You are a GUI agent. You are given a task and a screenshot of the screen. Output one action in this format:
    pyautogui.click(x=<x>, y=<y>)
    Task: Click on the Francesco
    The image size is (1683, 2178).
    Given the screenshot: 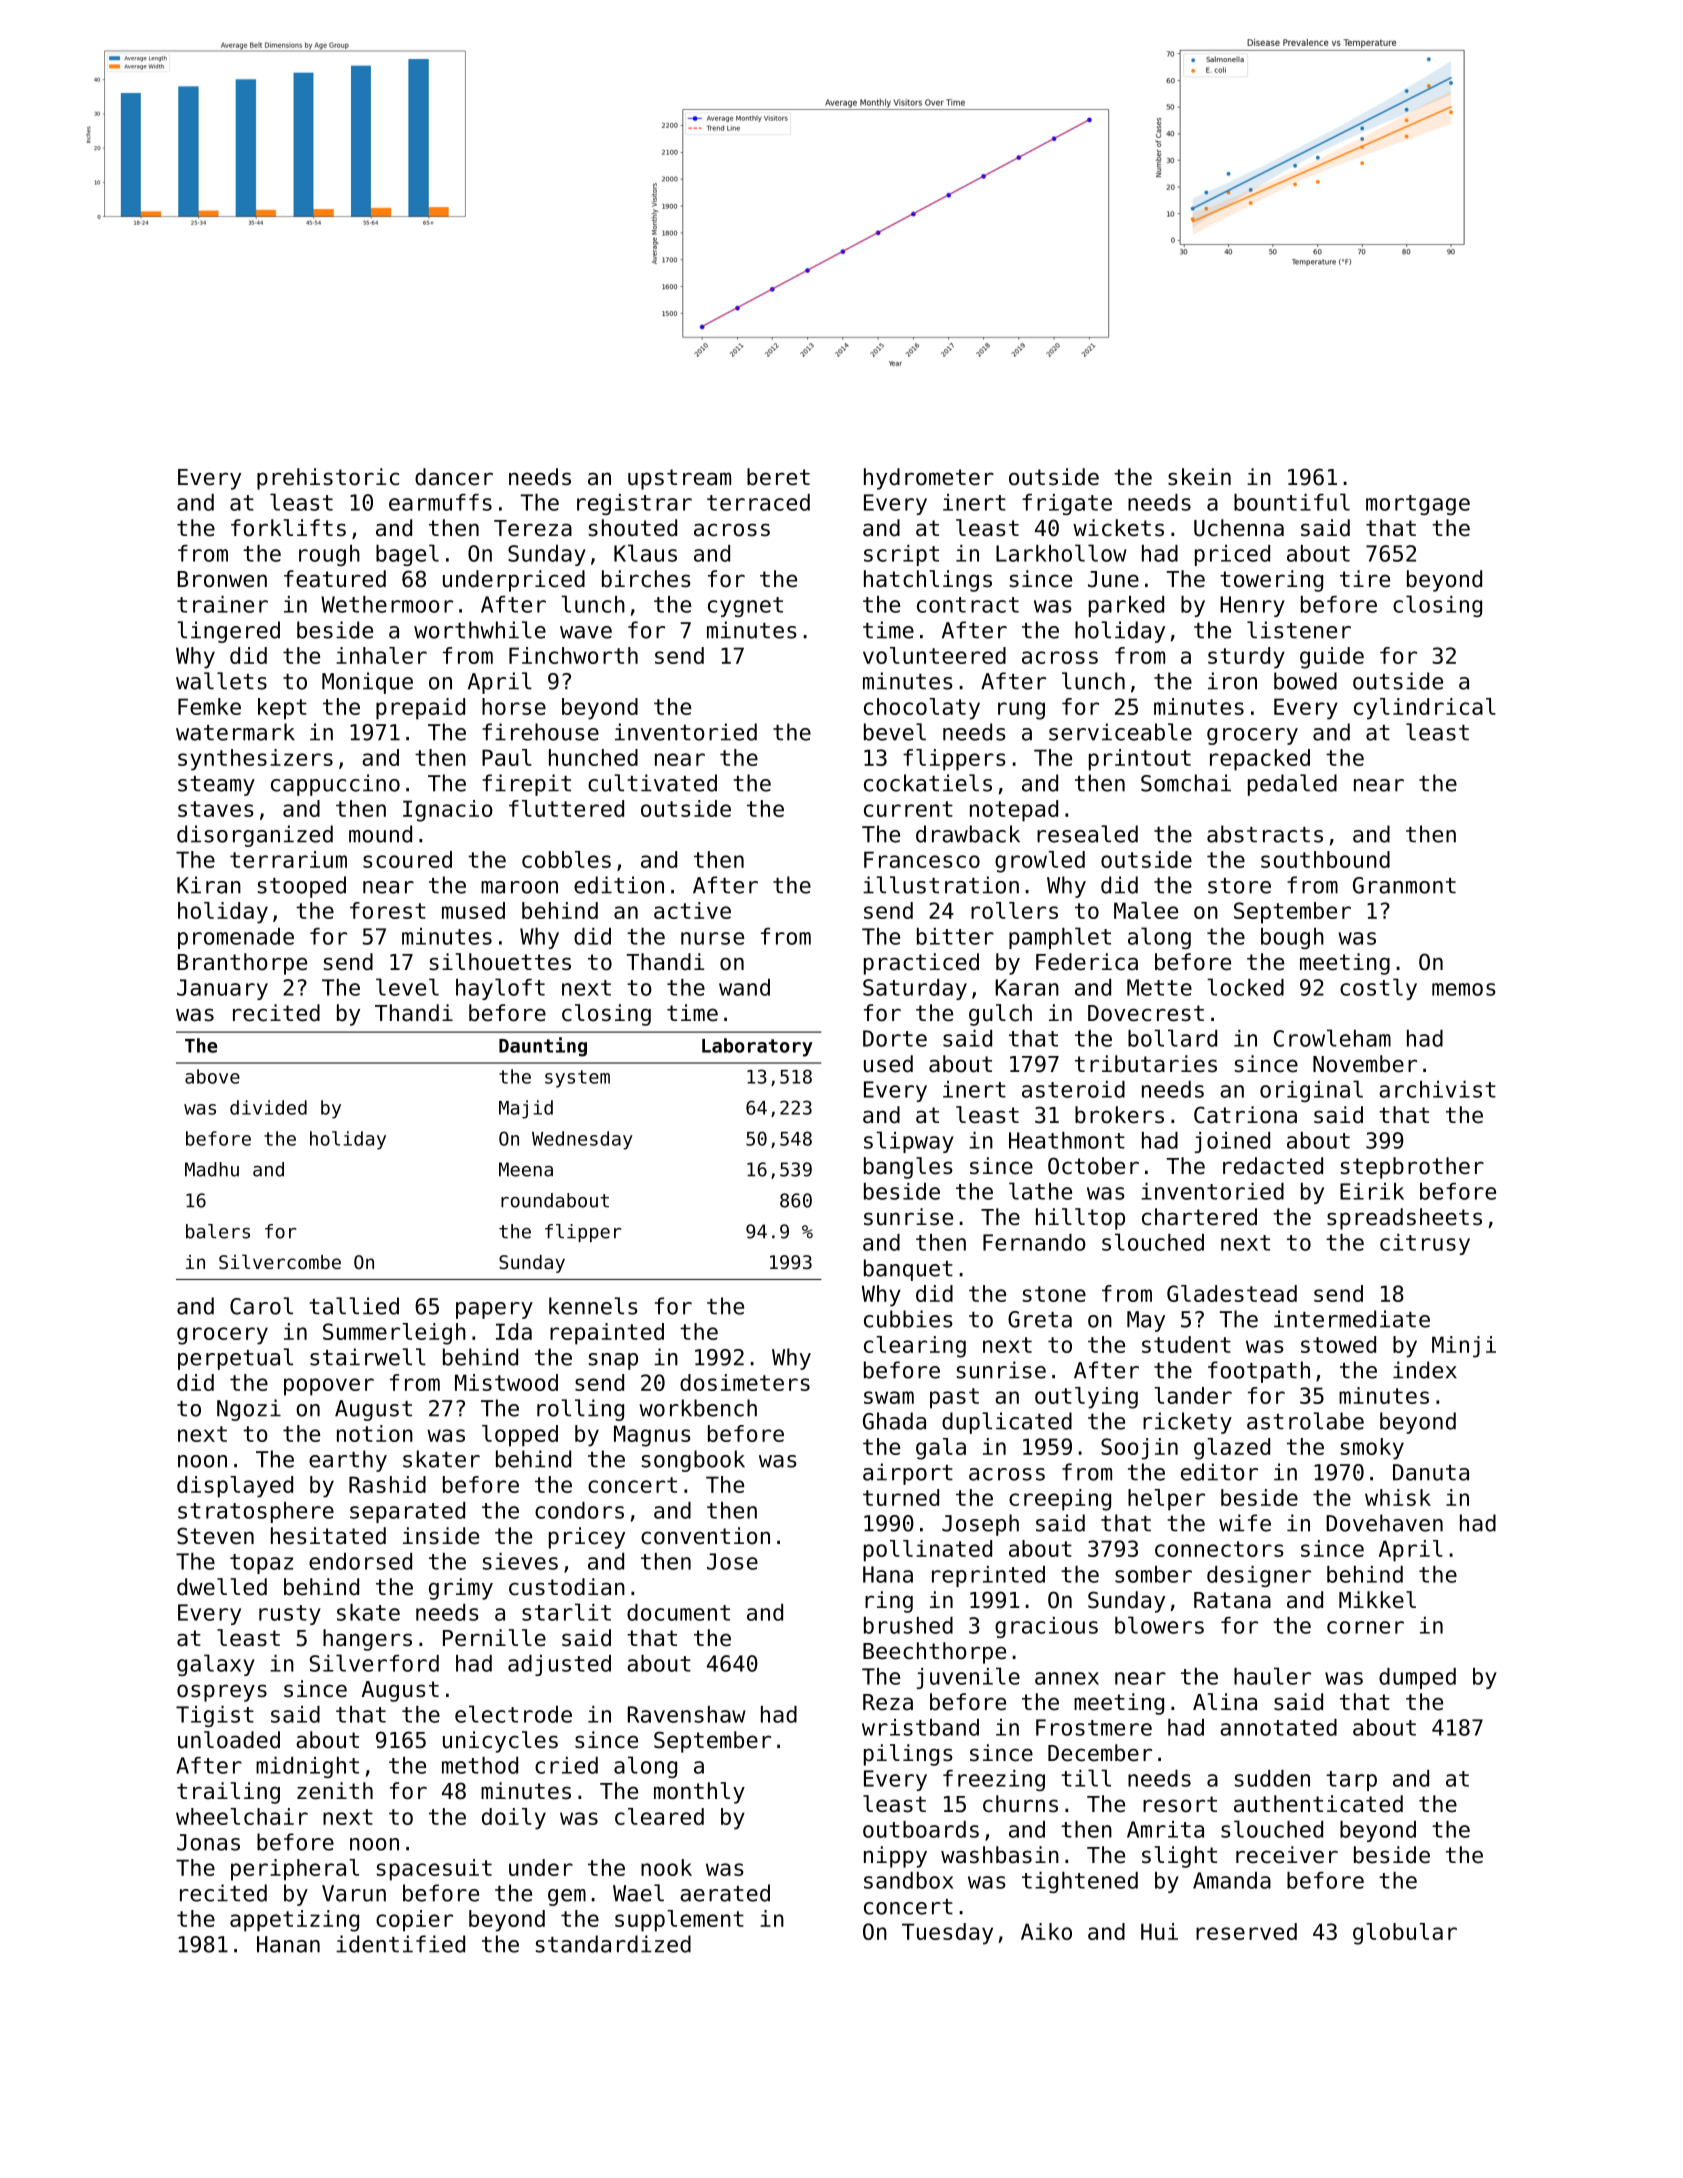 What is the action you would take?
    pyautogui.click(x=922, y=859)
